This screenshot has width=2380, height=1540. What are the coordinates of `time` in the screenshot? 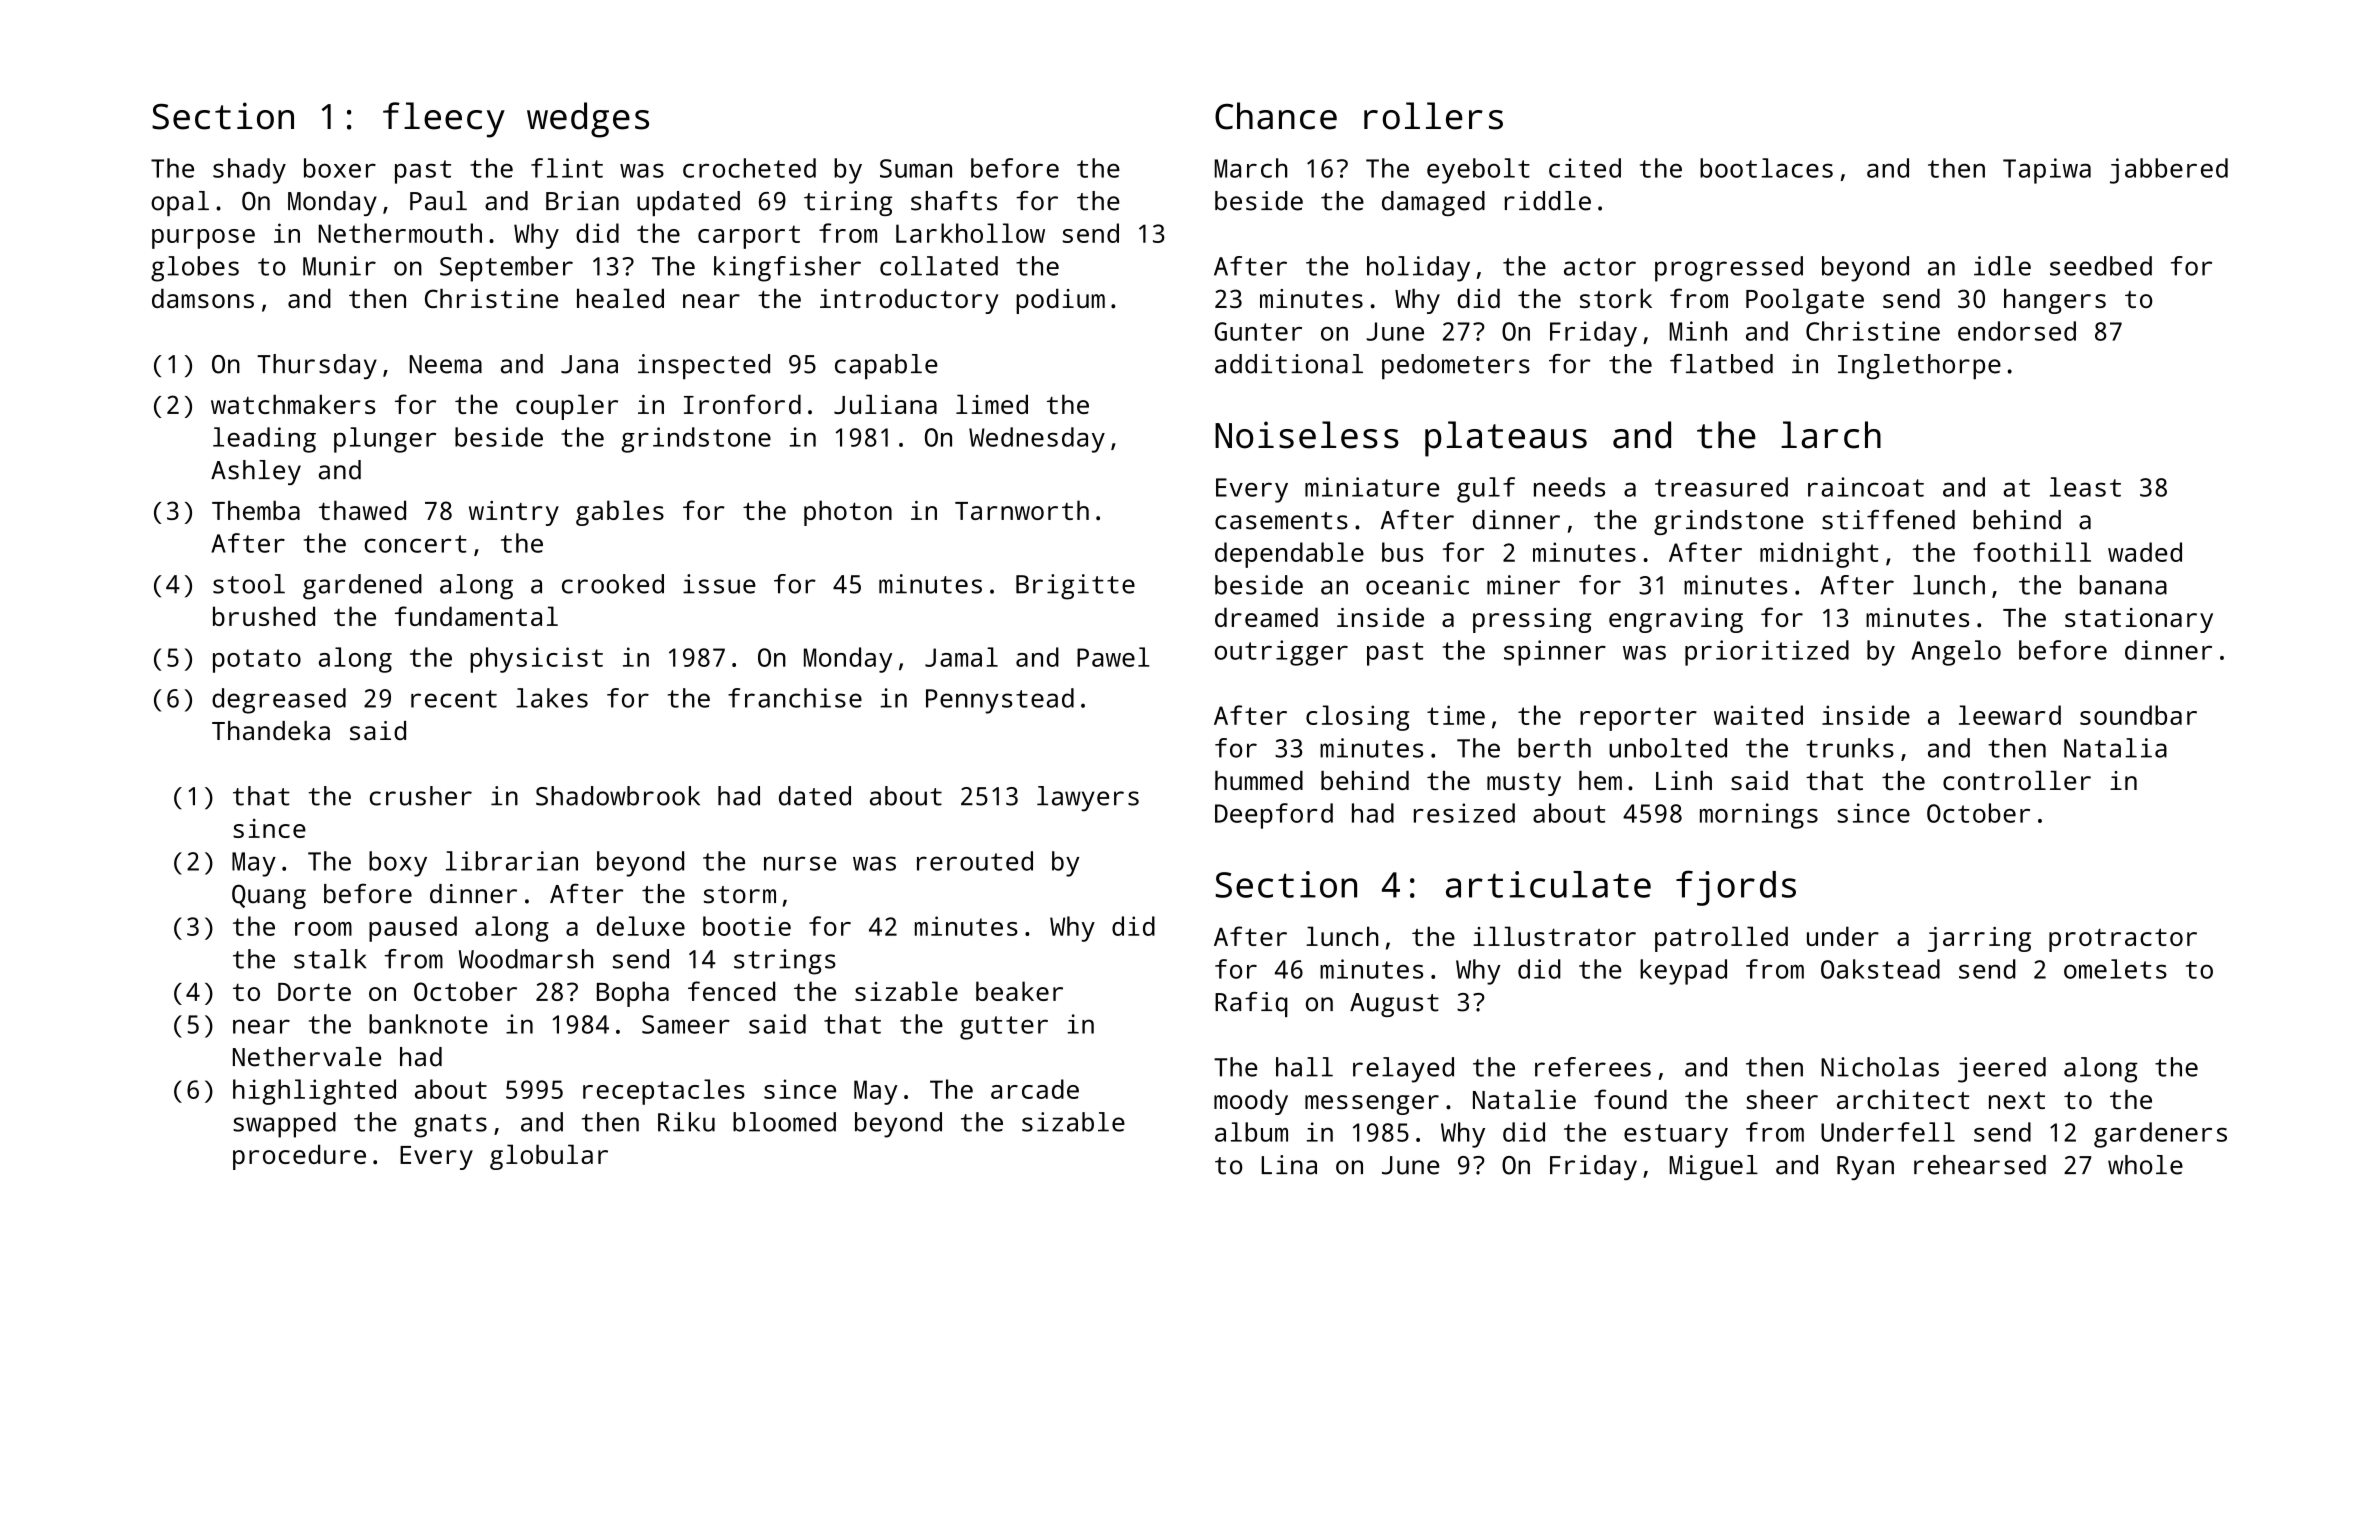 It's located at (1456, 715).
